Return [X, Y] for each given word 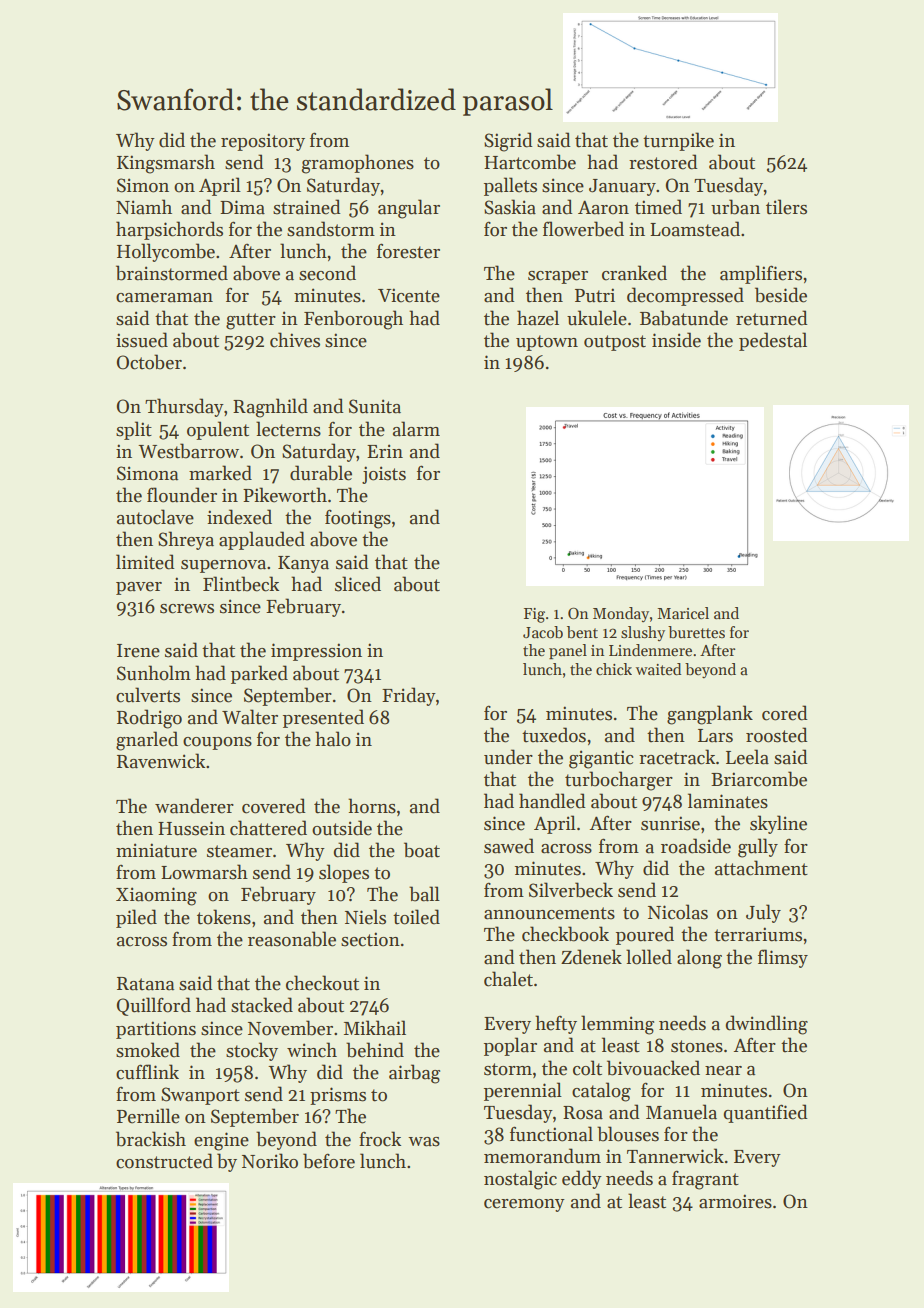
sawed [509, 846]
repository [263, 142]
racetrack [677, 757]
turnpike [678, 141]
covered [274, 806]
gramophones [358, 164]
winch [312, 1050]
